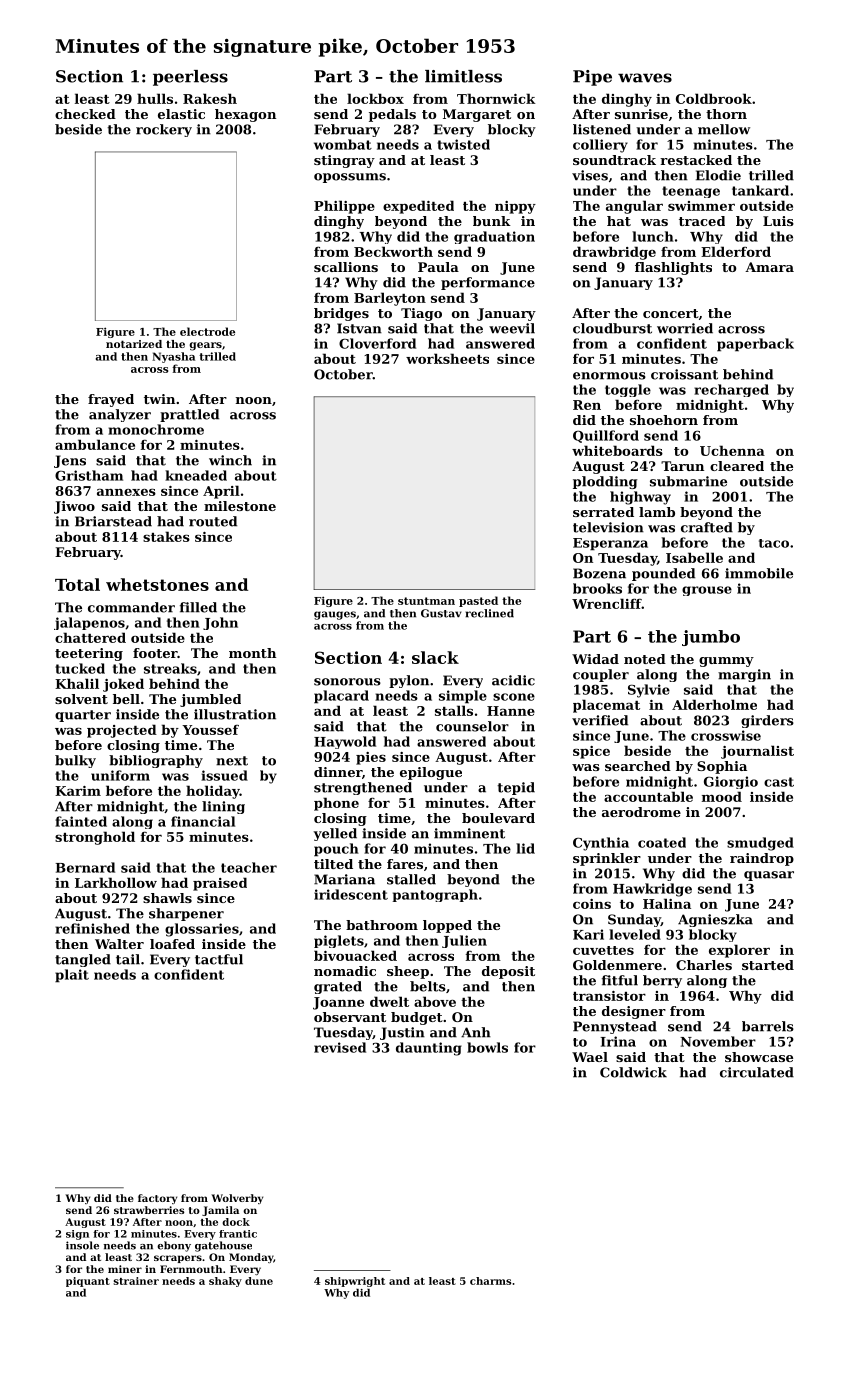 This document has height=1400, width=849. What do you see at coordinates (463, 76) in the document?
I see `limitless` at bounding box center [463, 76].
